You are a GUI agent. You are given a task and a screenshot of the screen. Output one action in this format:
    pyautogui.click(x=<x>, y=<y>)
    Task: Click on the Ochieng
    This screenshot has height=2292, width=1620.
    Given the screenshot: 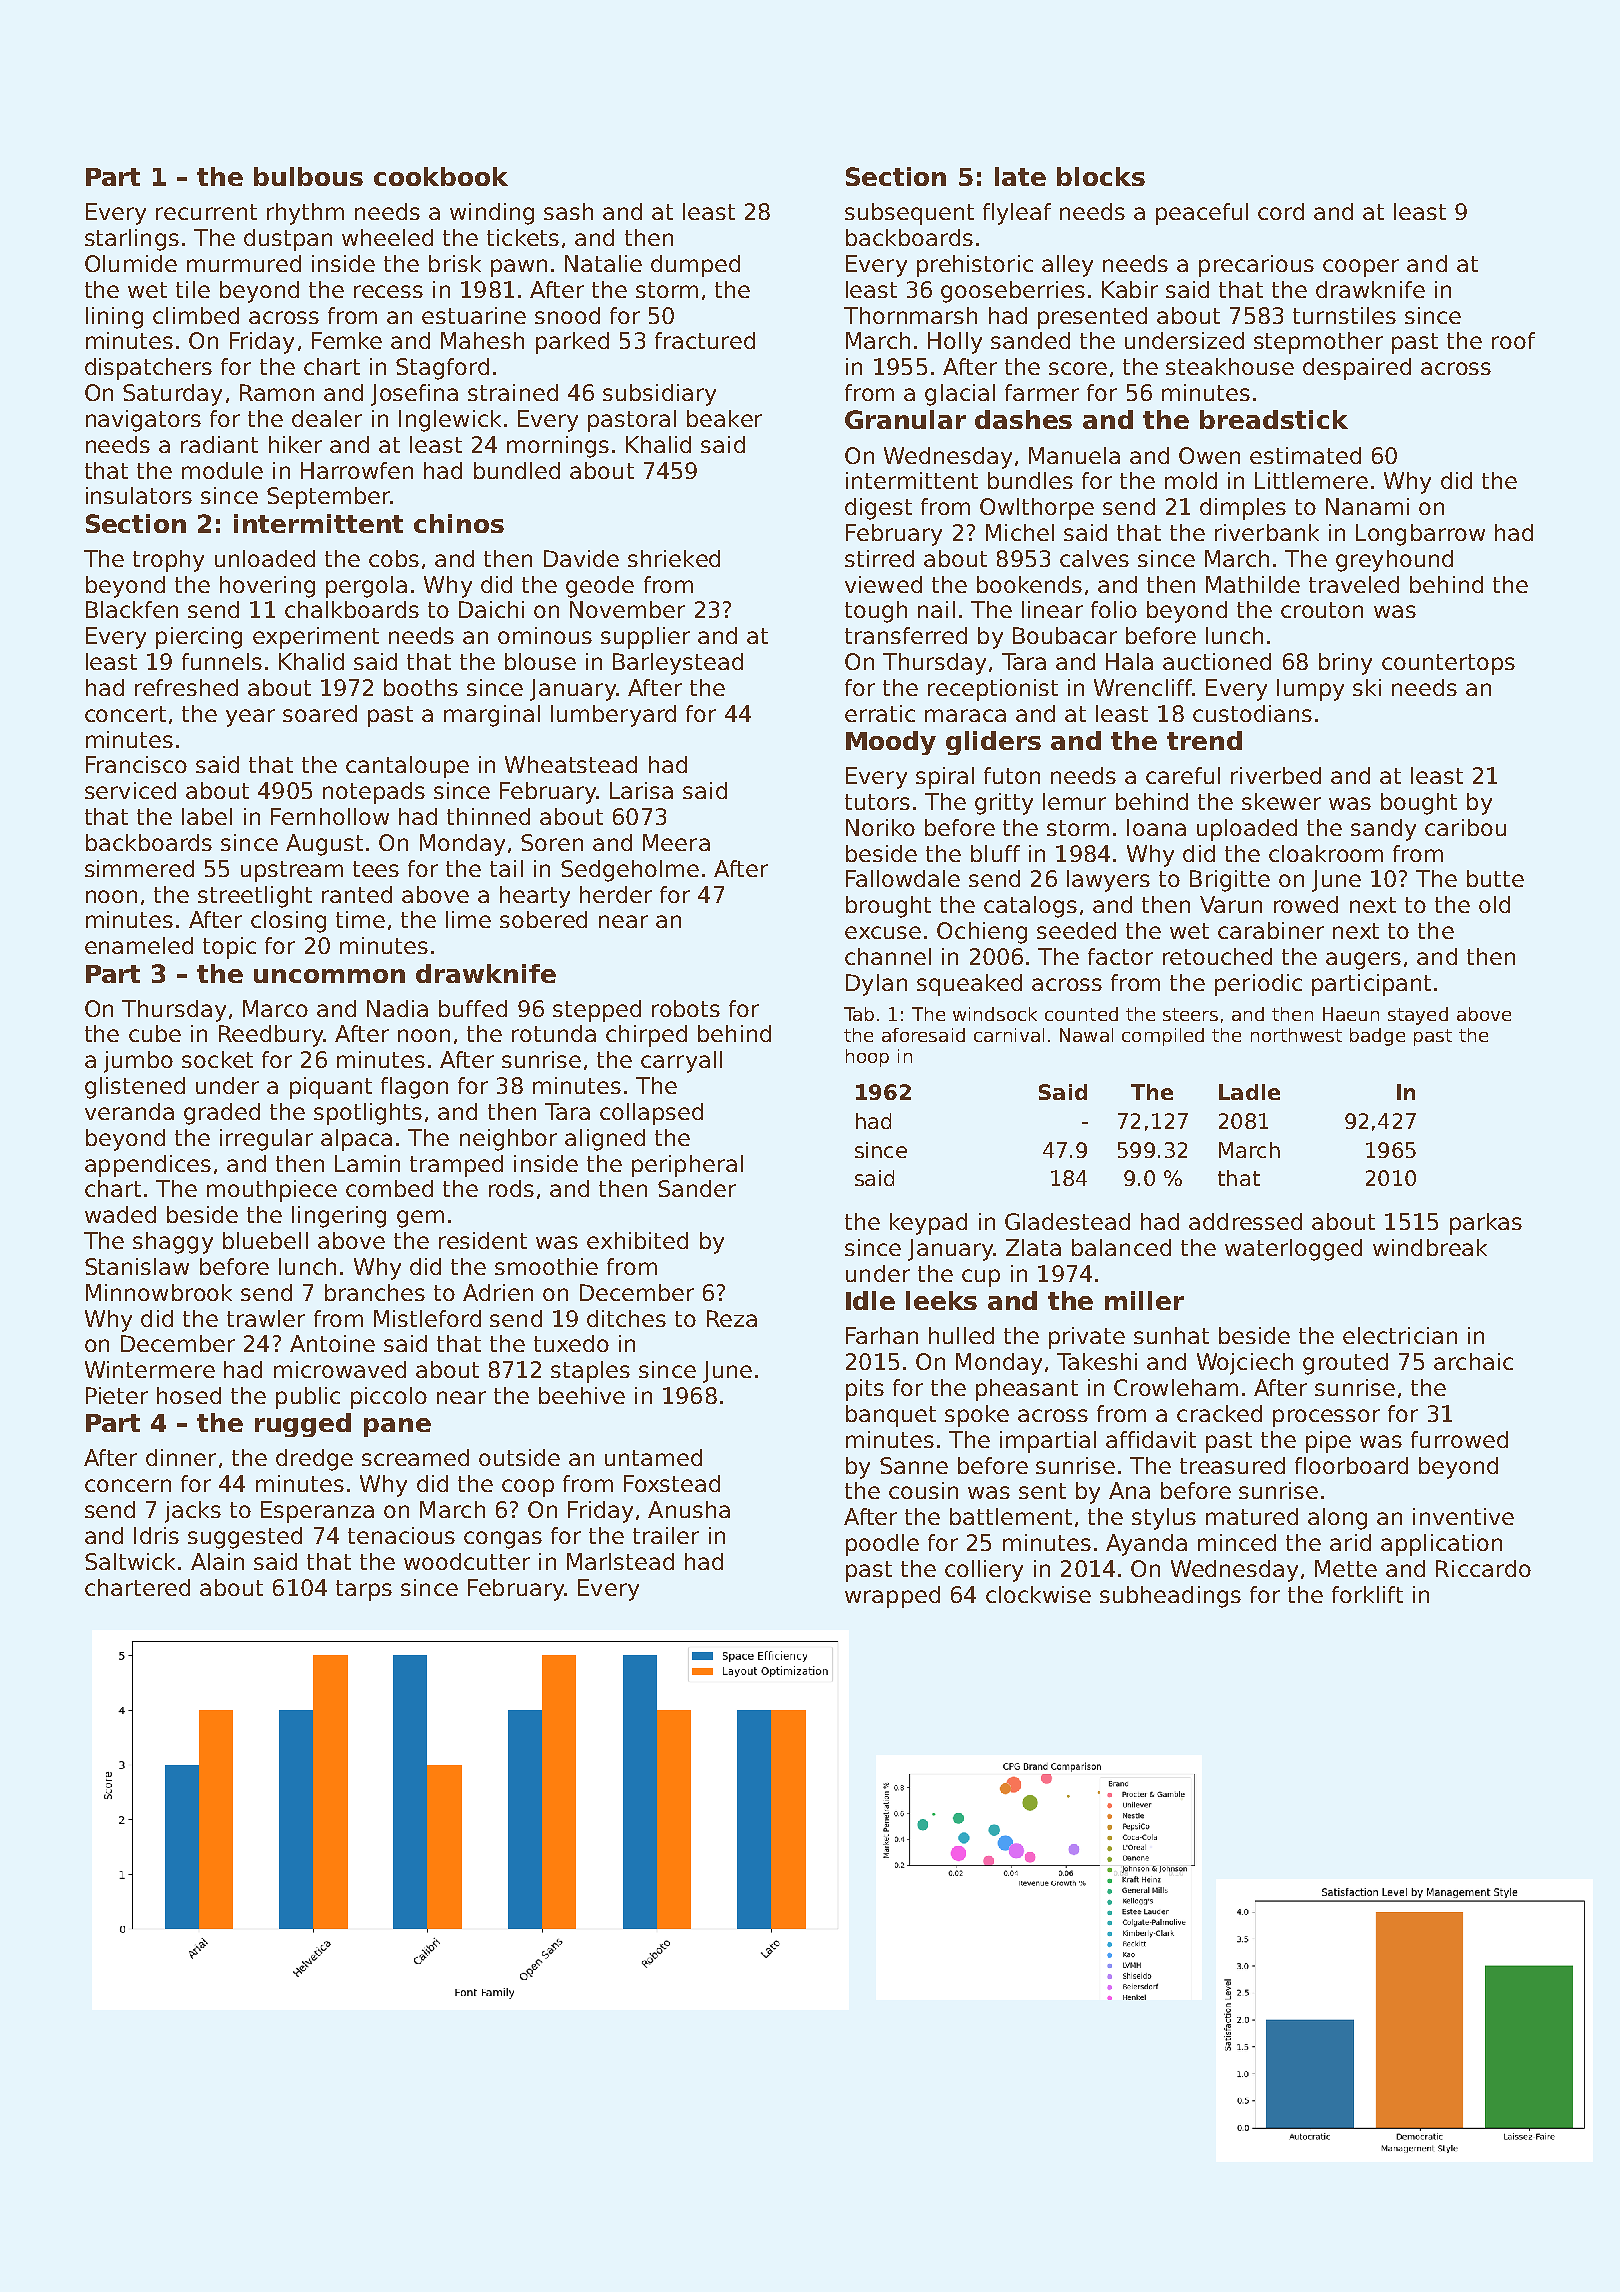 What is the action you would take?
    pyautogui.click(x=982, y=933)
